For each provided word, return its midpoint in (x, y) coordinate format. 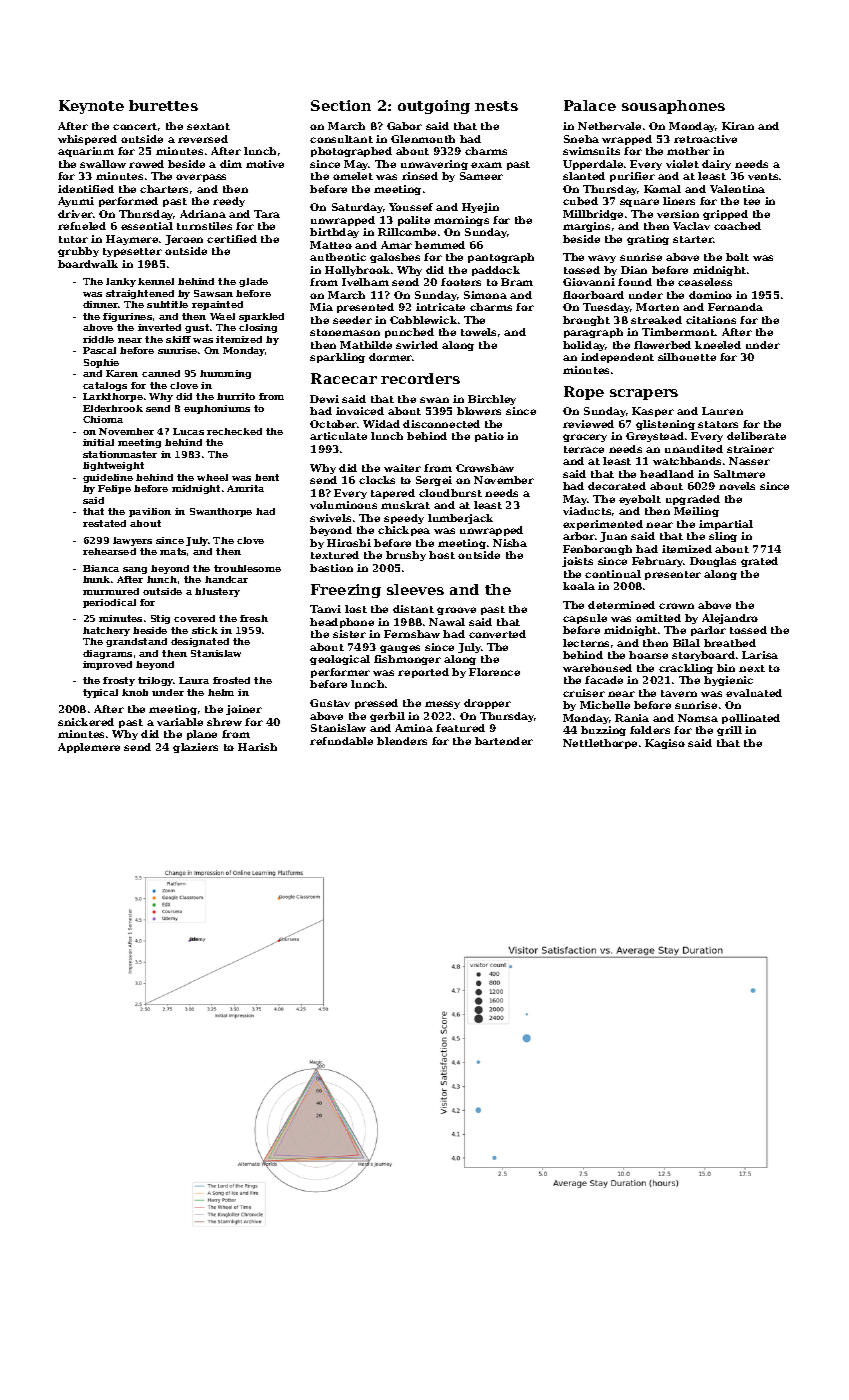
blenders (402, 741)
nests (496, 106)
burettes (163, 105)
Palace (590, 105)
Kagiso (665, 744)
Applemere (89, 748)
